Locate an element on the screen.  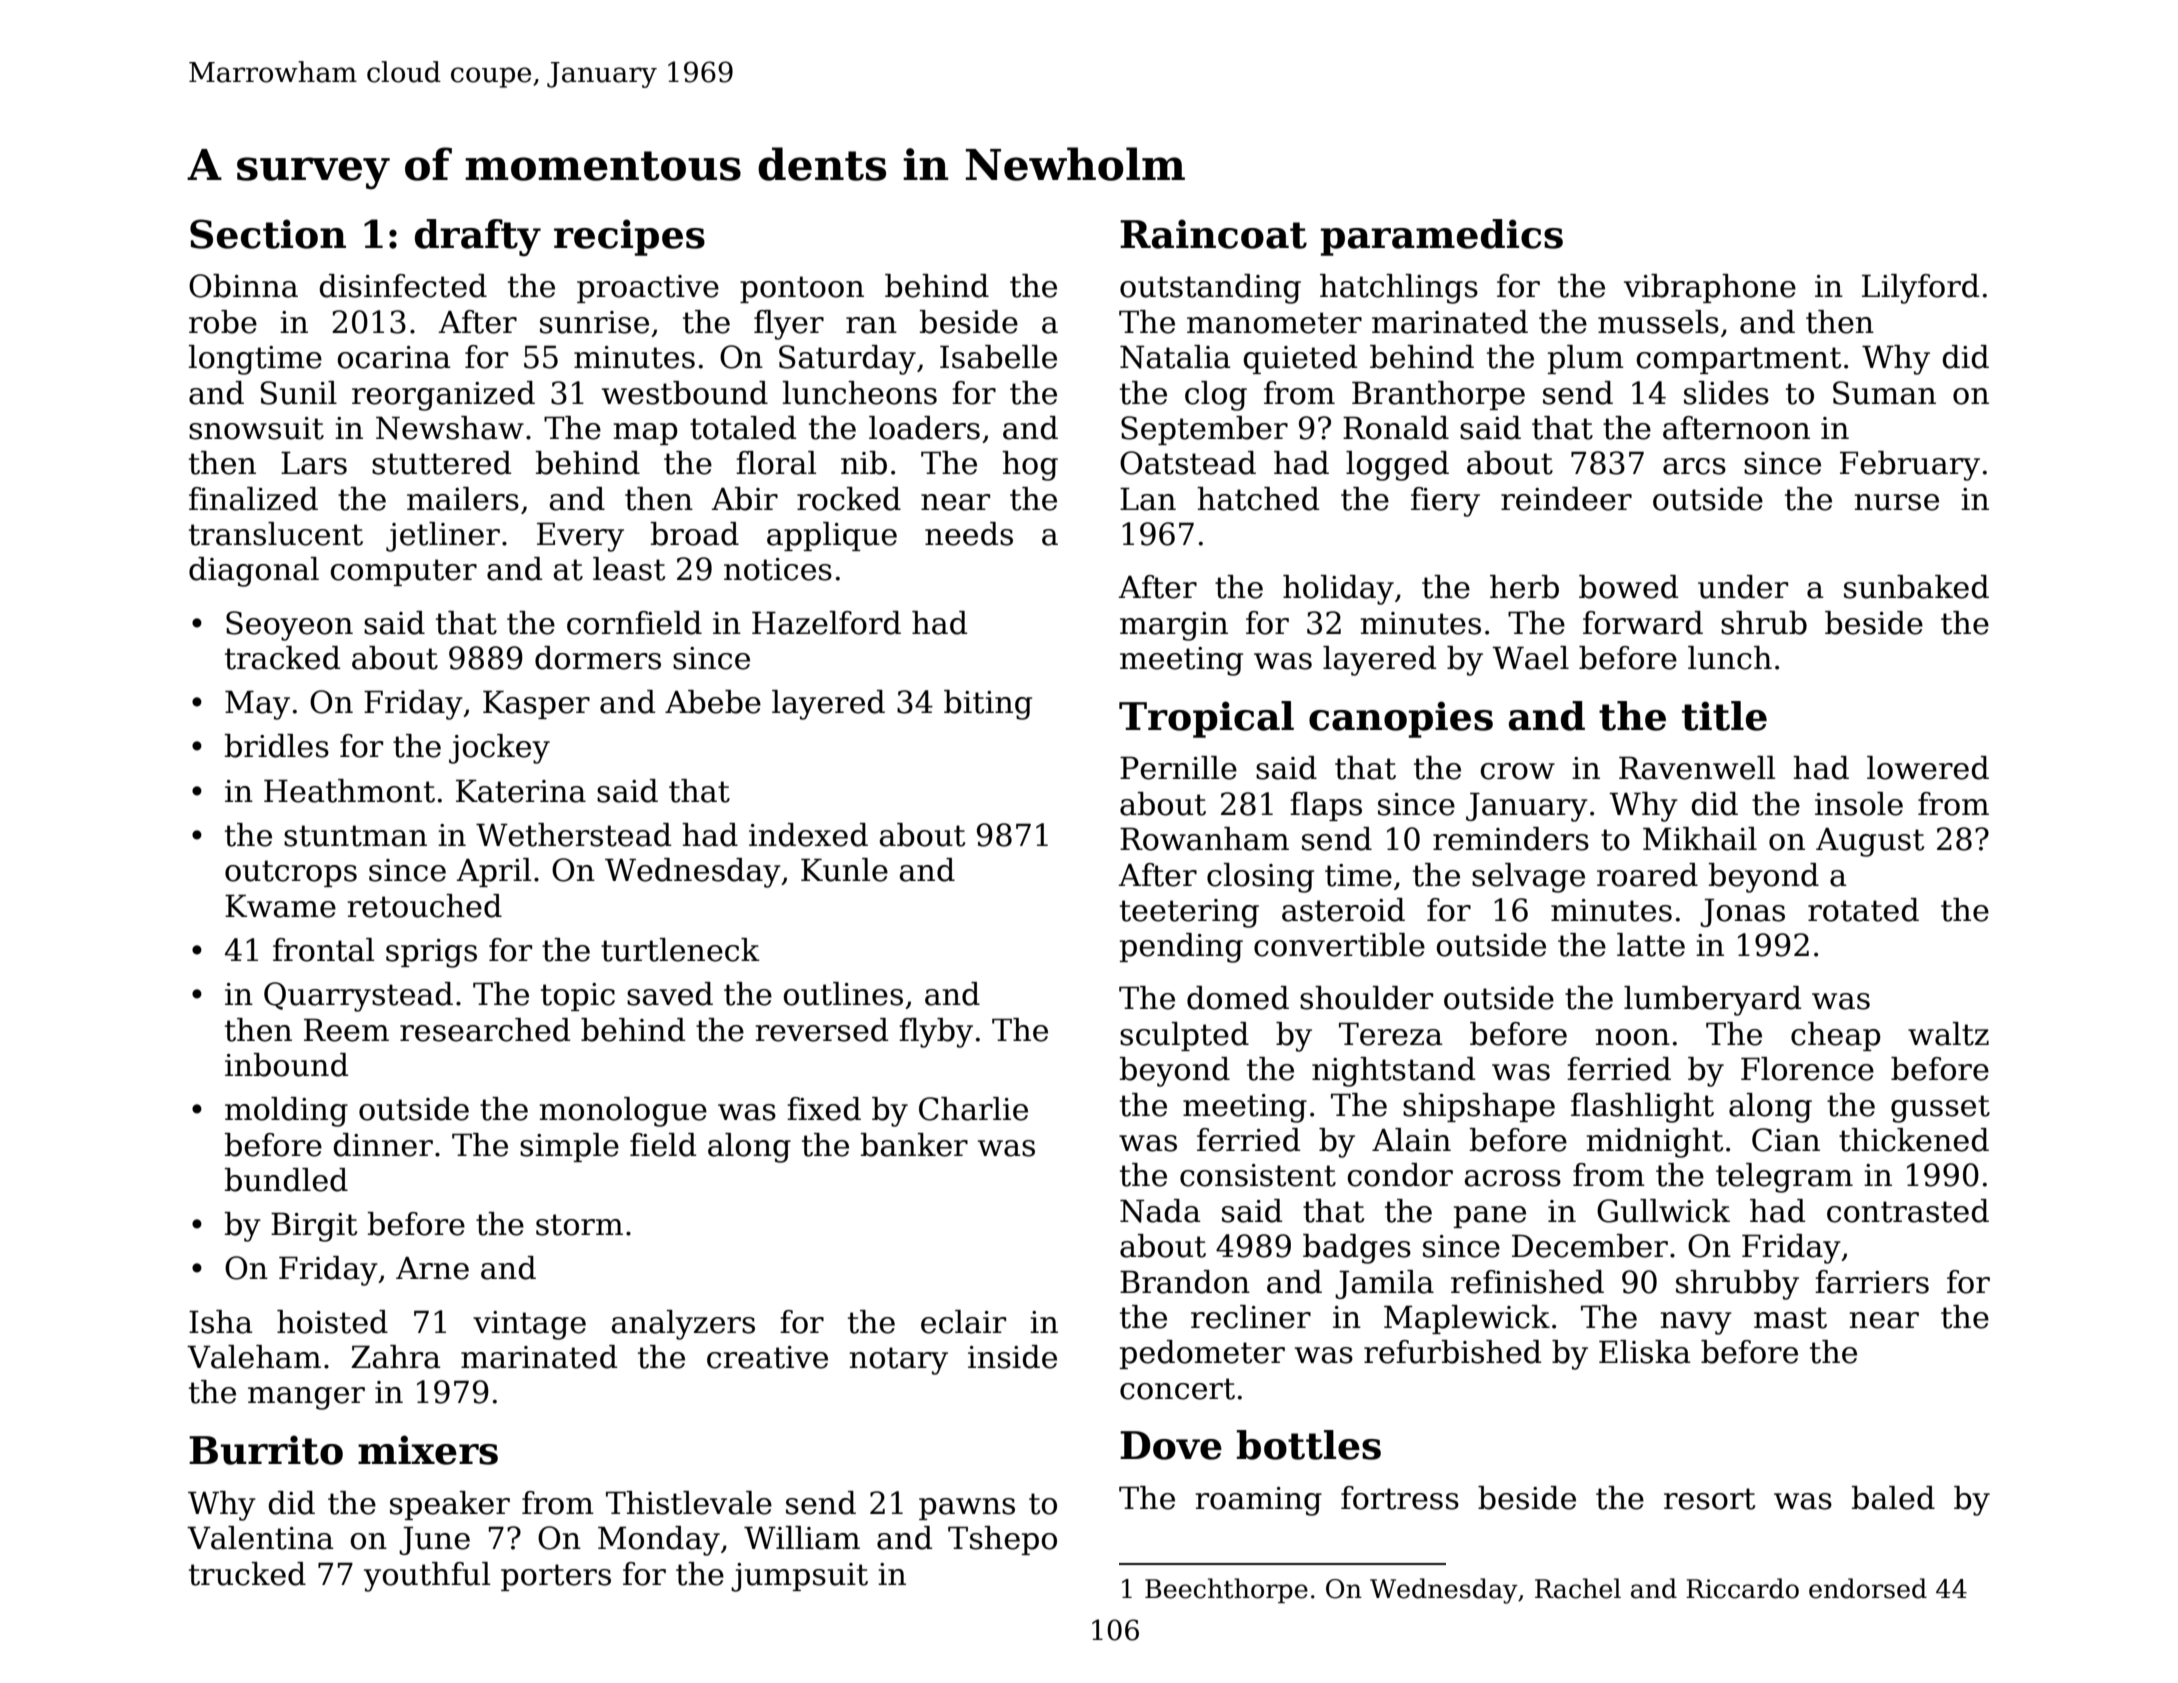
Maplewick is located at coordinates (1467, 1319).
